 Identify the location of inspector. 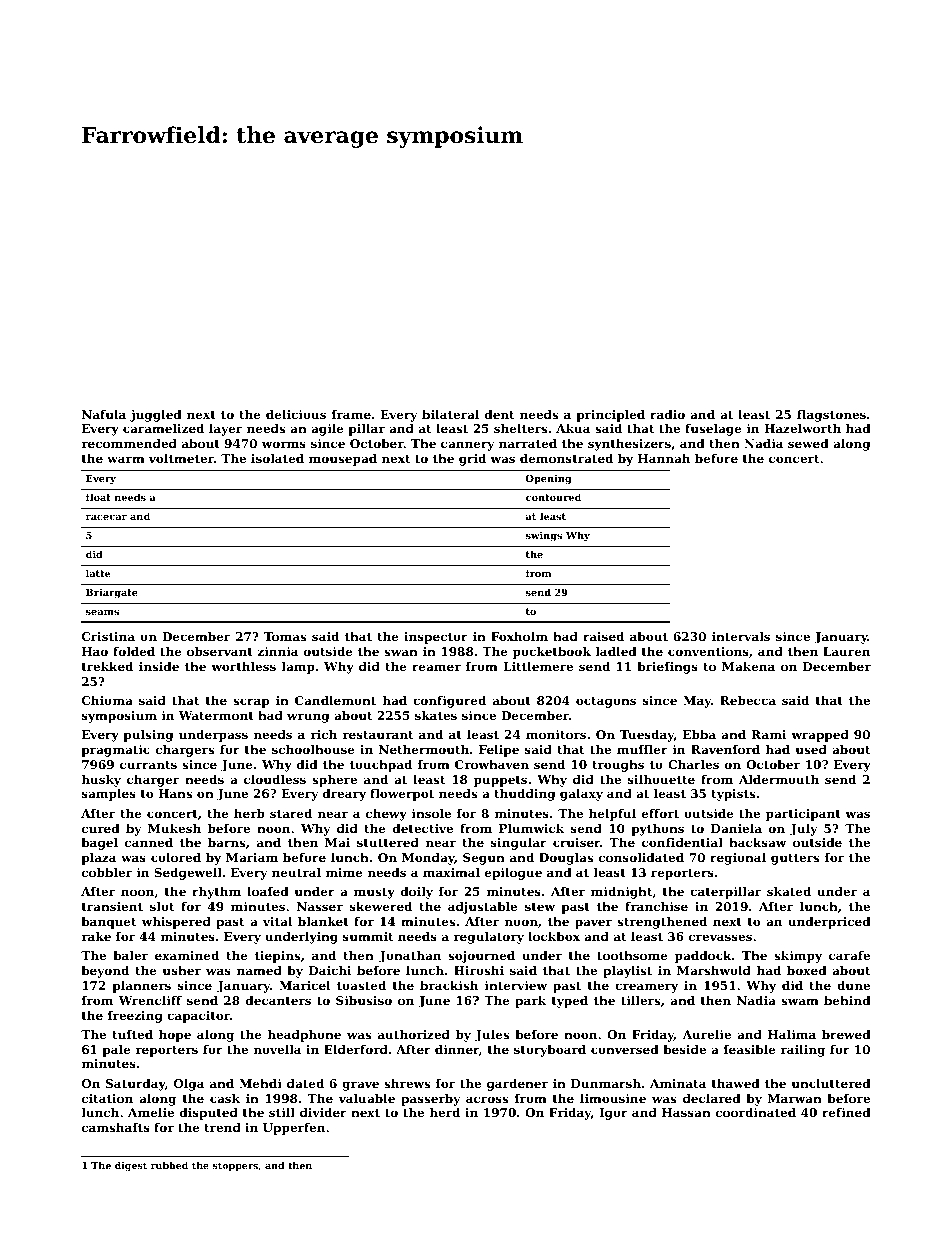
(436, 638).
